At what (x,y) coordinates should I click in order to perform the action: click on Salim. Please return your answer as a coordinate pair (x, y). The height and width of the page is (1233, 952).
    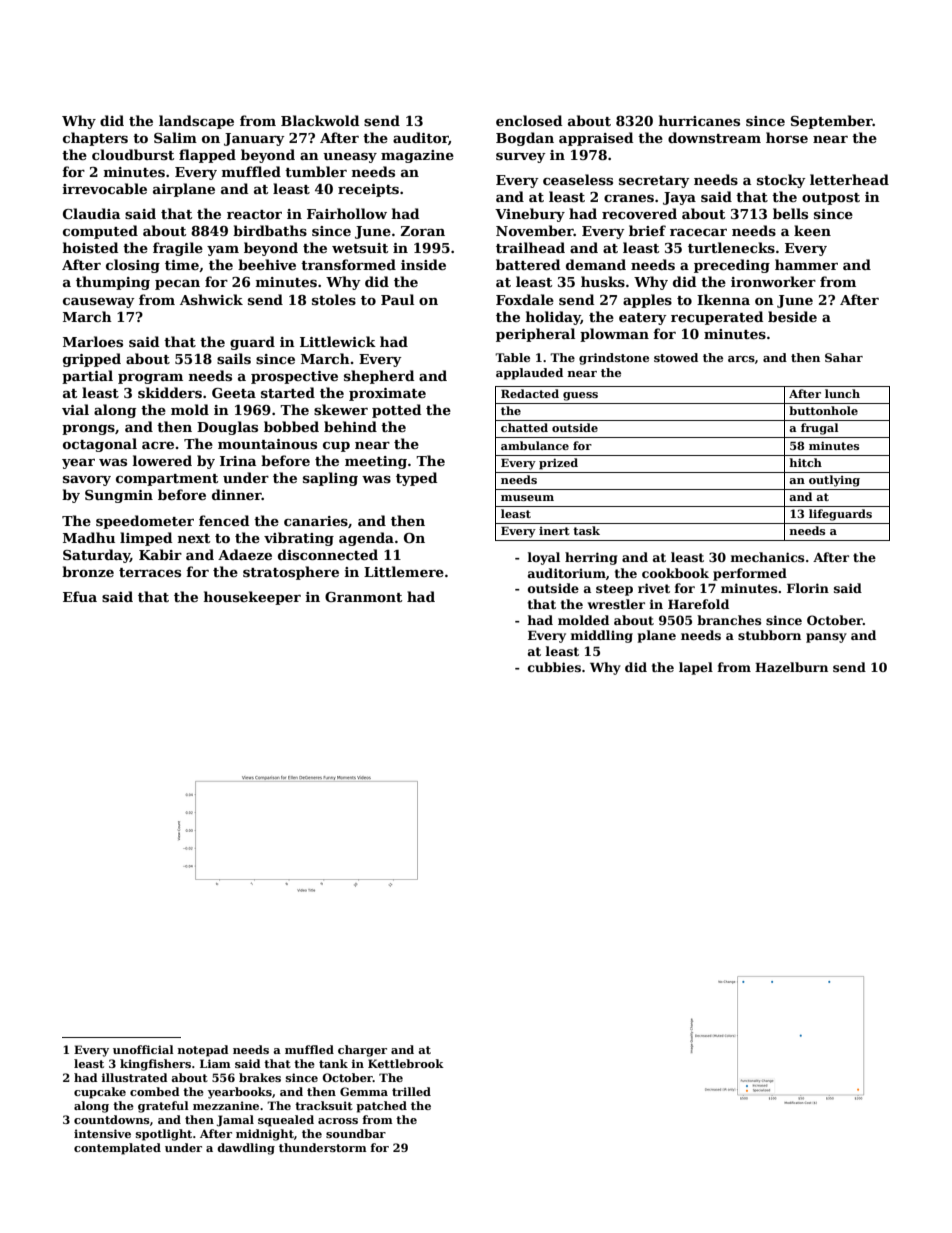
    Looking at the image, I should click on (175, 137).
